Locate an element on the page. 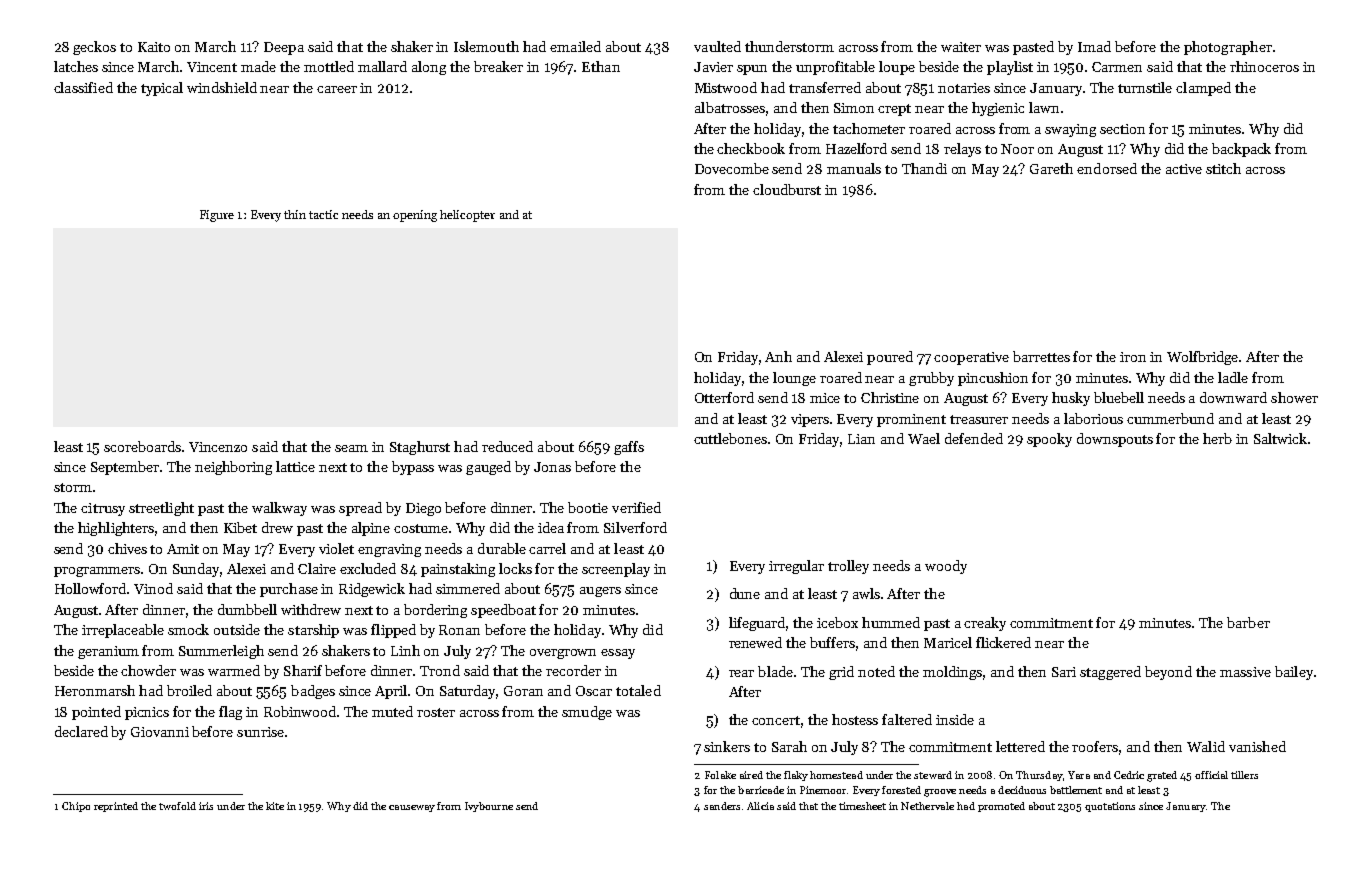 The width and height of the image is (1372, 887). lifeguard is located at coordinates (758, 624).
